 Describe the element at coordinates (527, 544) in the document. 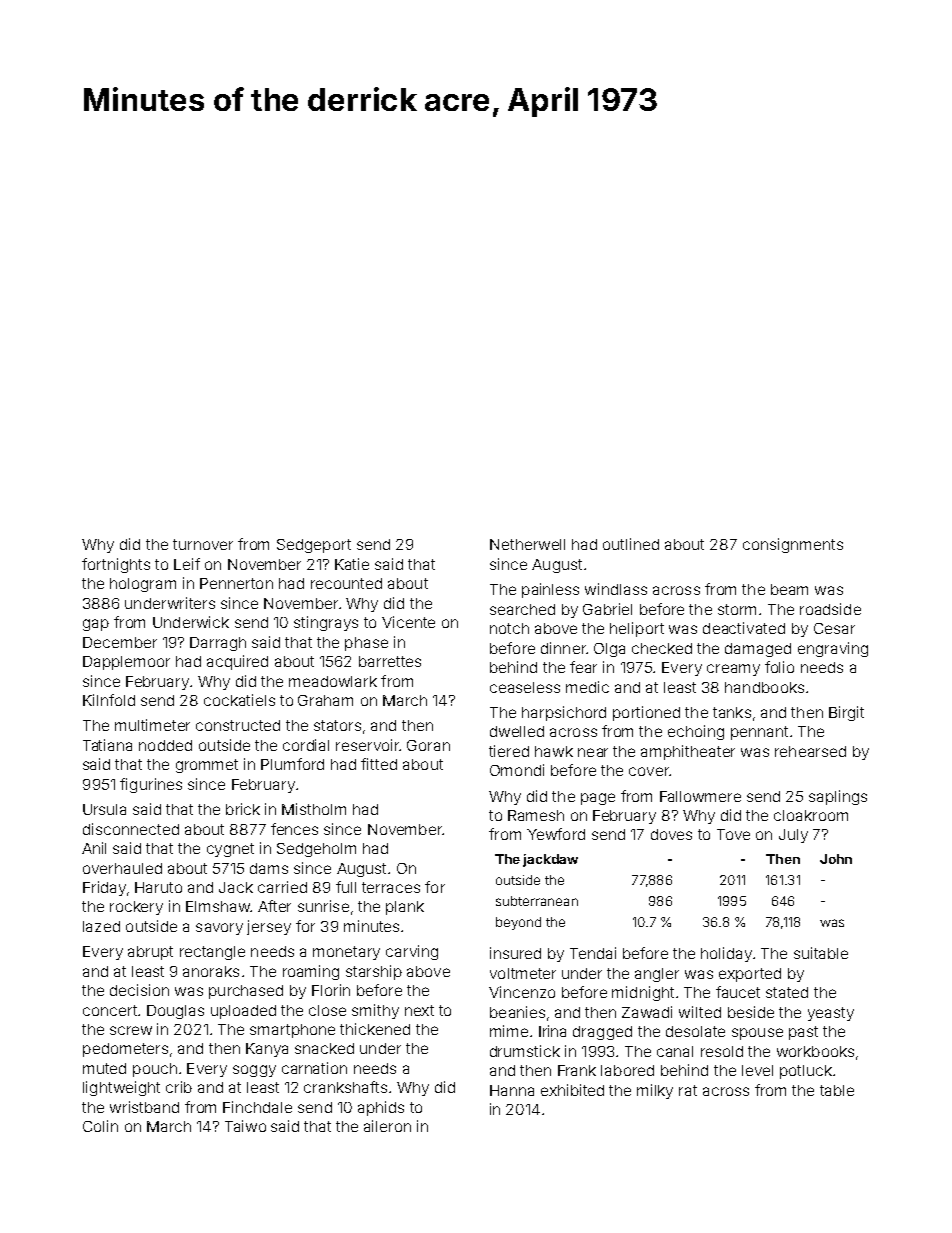

I see `Netherwell` at that location.
